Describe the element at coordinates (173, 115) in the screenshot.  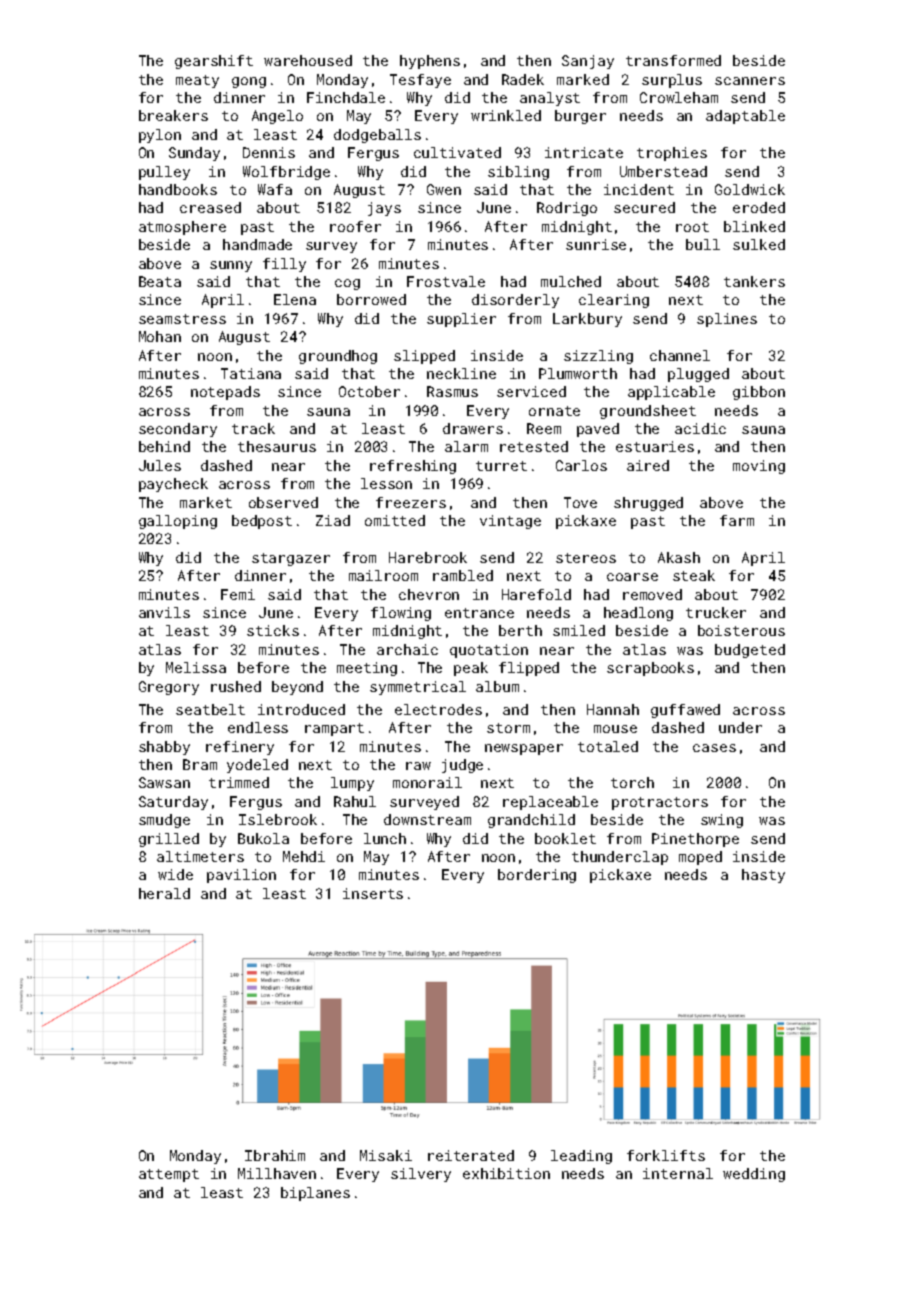
I see `breakers` at that location.
